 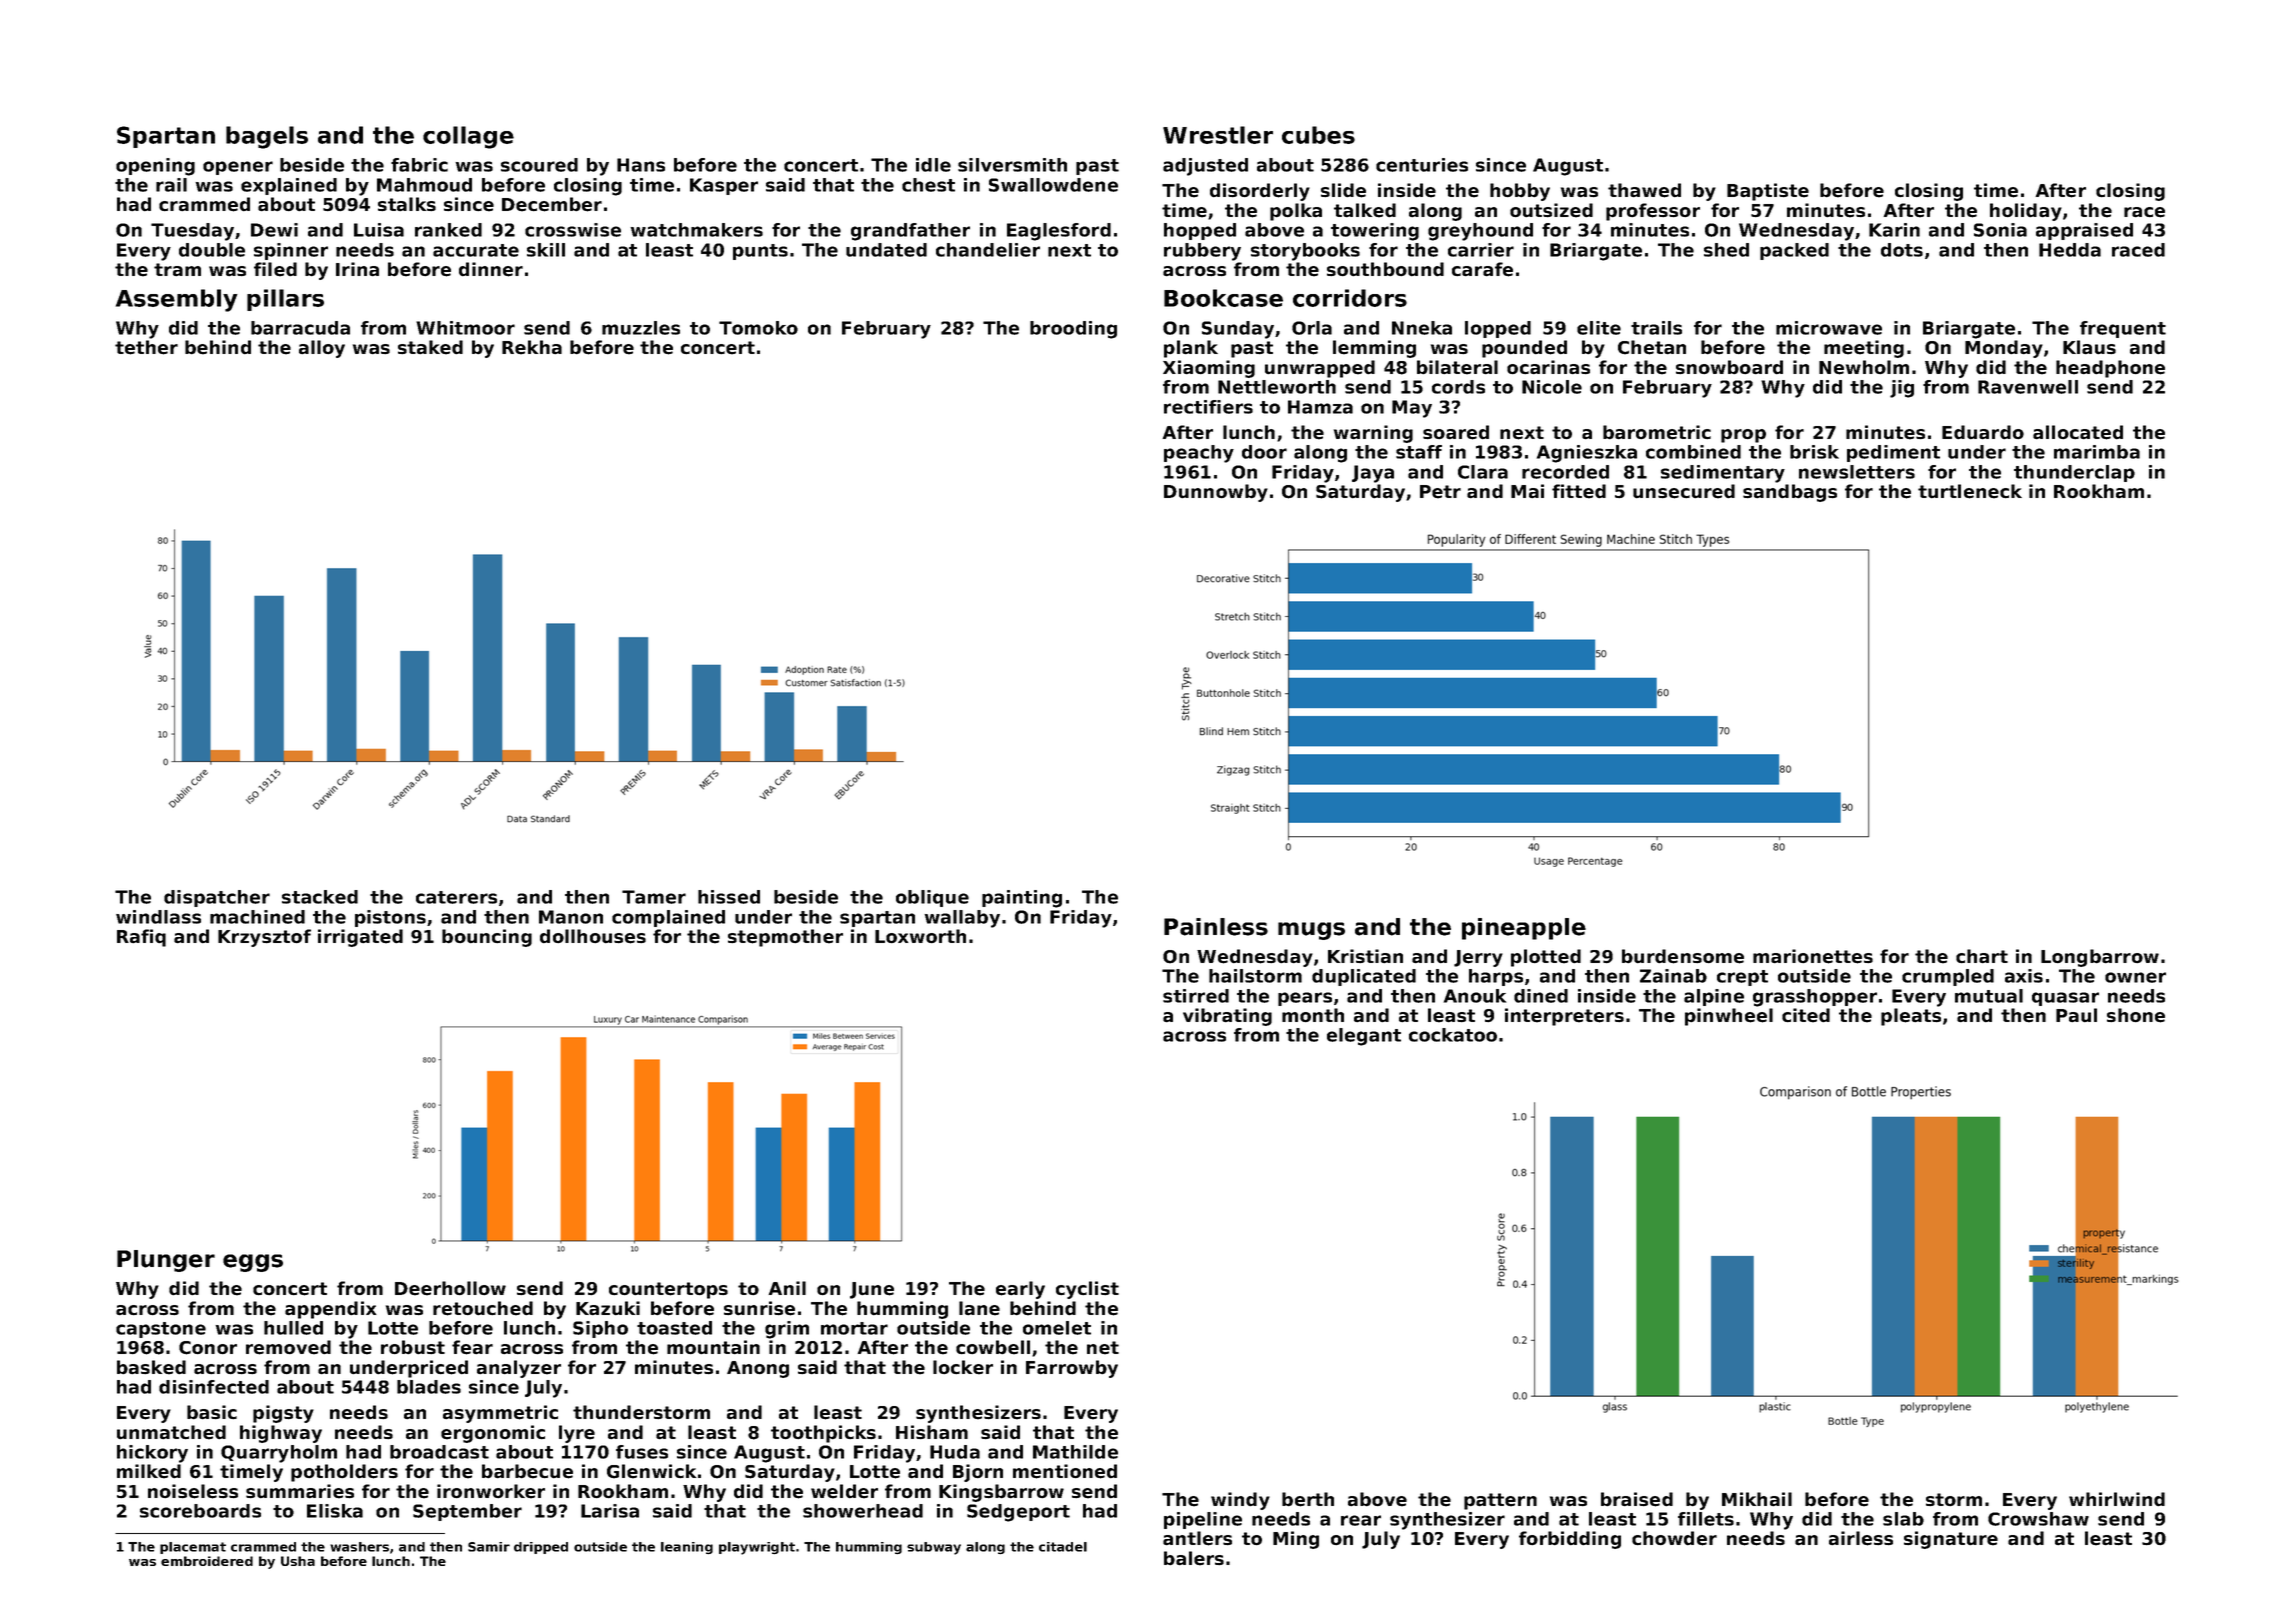 I want to click on balers, so click(x=1194, y=1558).
